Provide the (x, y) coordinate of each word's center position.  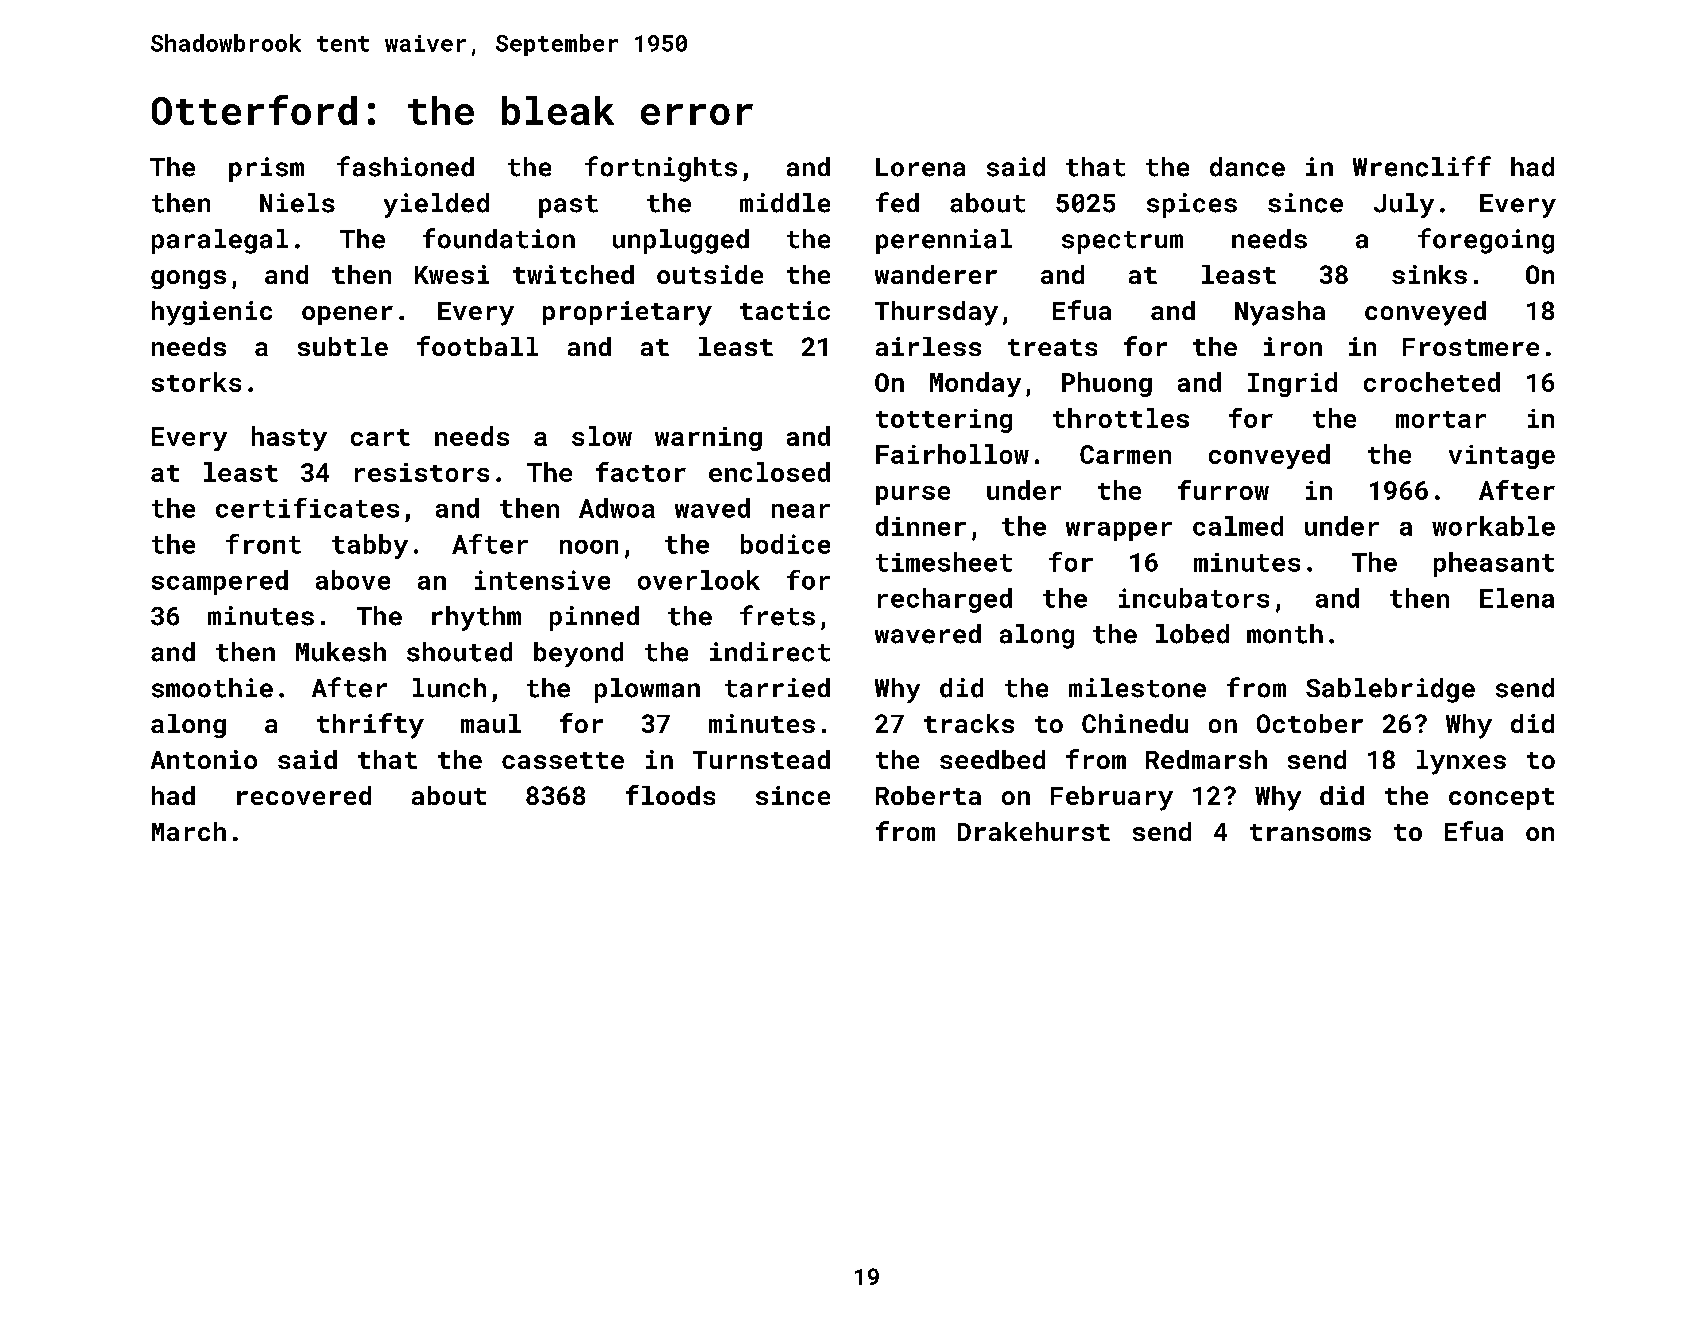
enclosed (769, 472)
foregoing (1486, 241)
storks (196, 382)
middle (785, 203)
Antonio (204, 759)
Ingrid (1292, 384)
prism (266, 169)
